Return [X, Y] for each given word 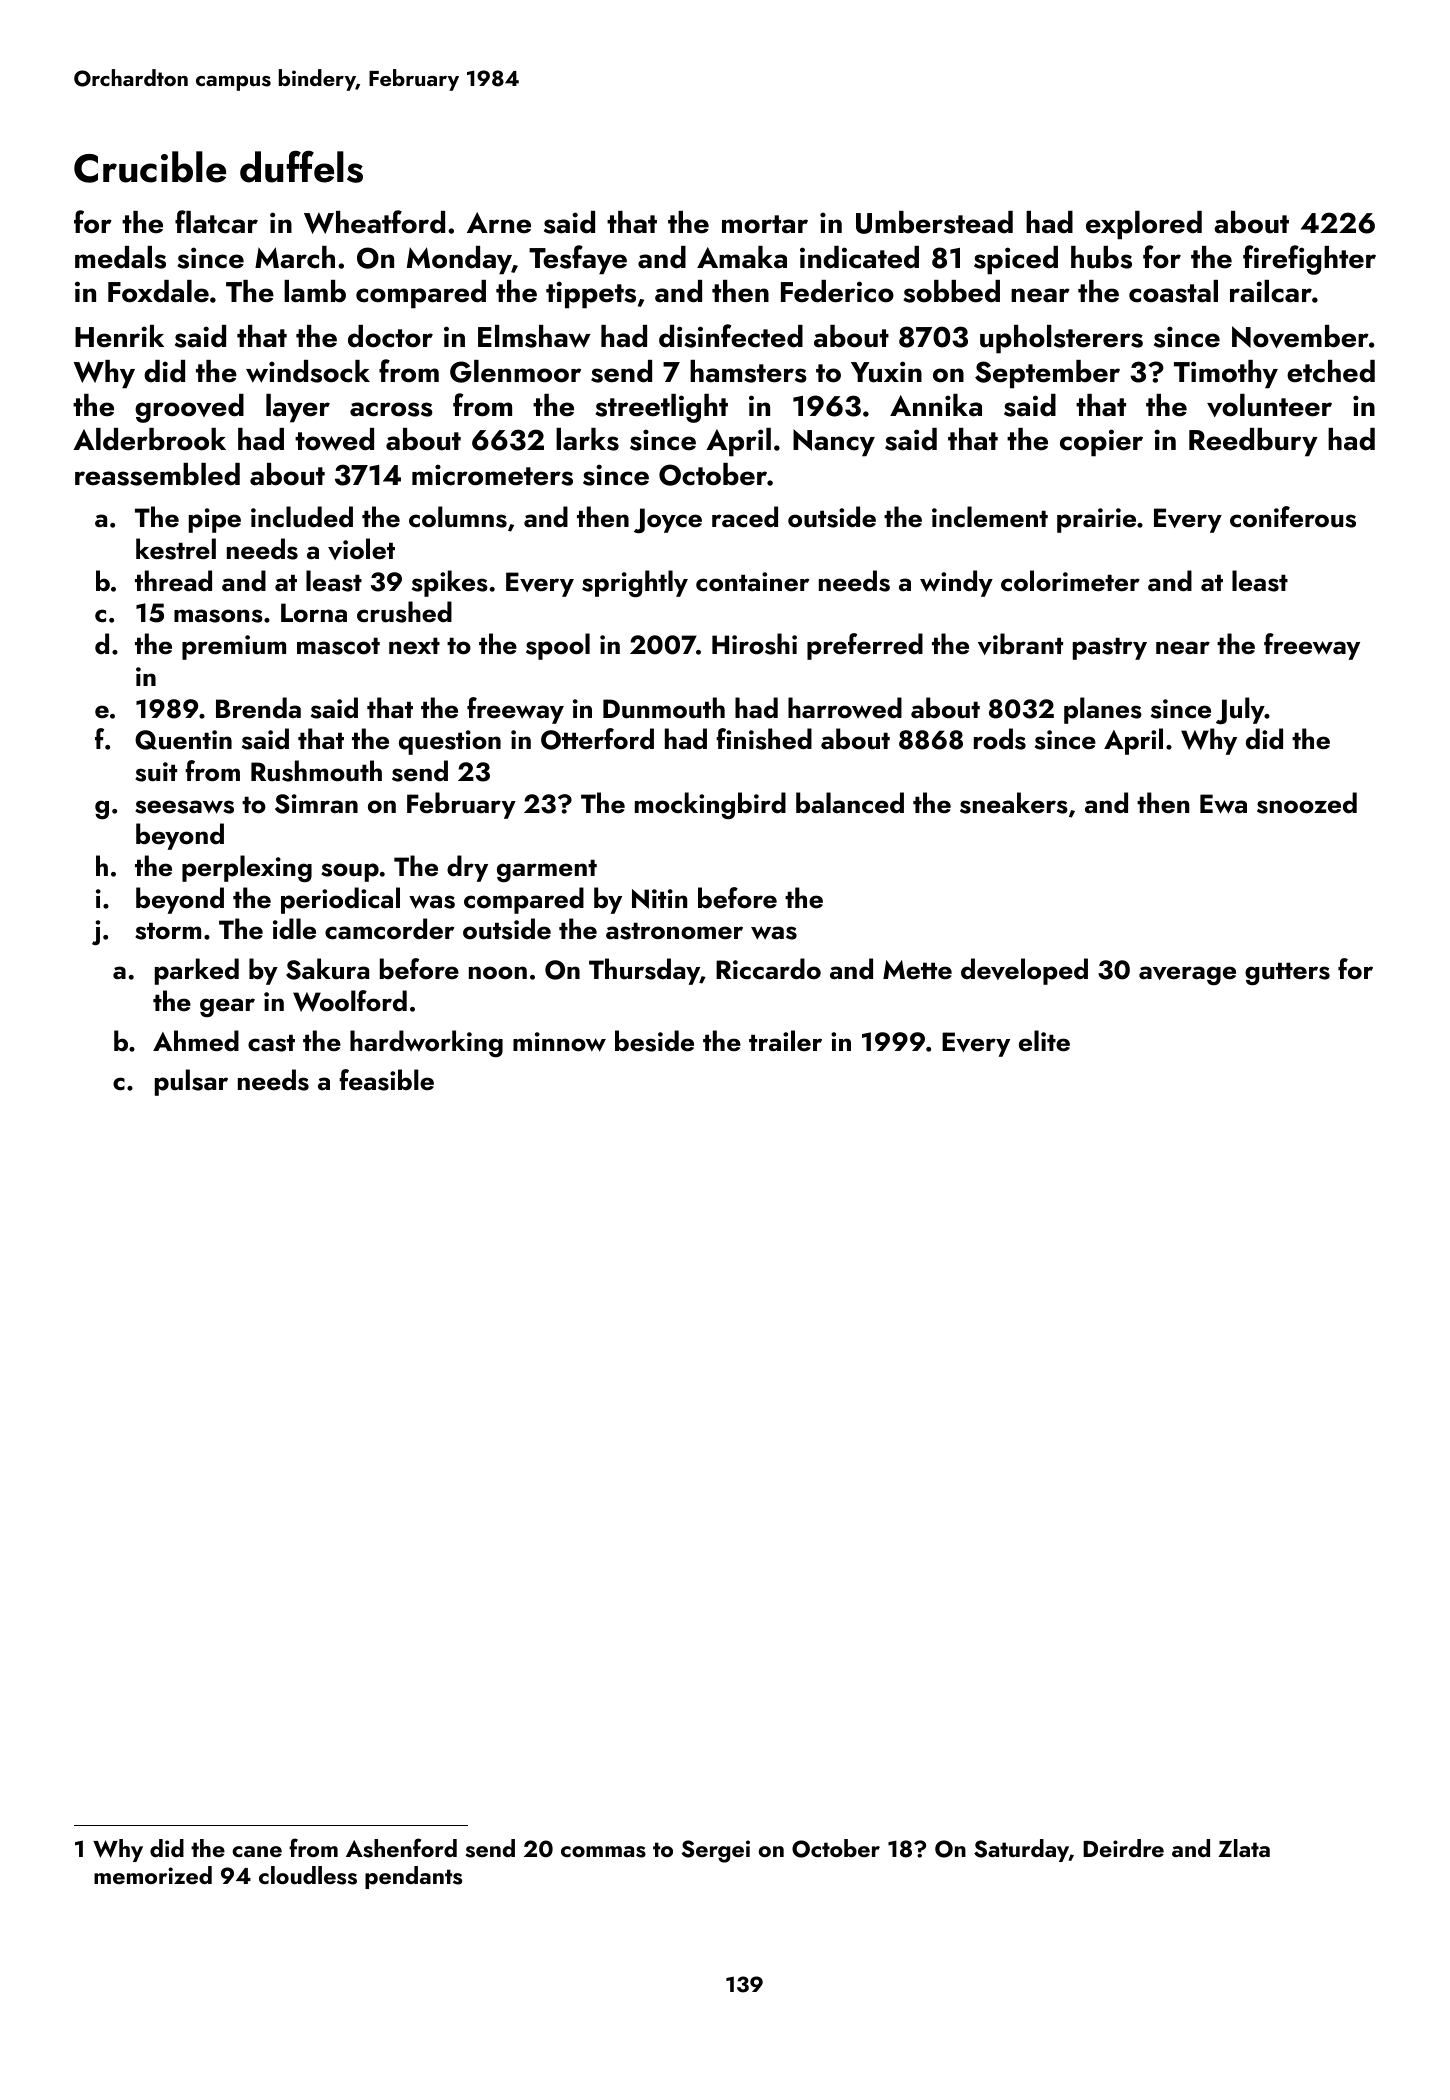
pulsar [191, 1082]
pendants [413, 1877]
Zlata [1244, 1848]
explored [1144, 225]
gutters [1287, 974]
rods [1000, 739]
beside [654, 1041]
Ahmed [196, 1041]
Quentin [183, 740]
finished [764, 739]
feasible [386, 1080]
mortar [765, 224]
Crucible [150, 167]
